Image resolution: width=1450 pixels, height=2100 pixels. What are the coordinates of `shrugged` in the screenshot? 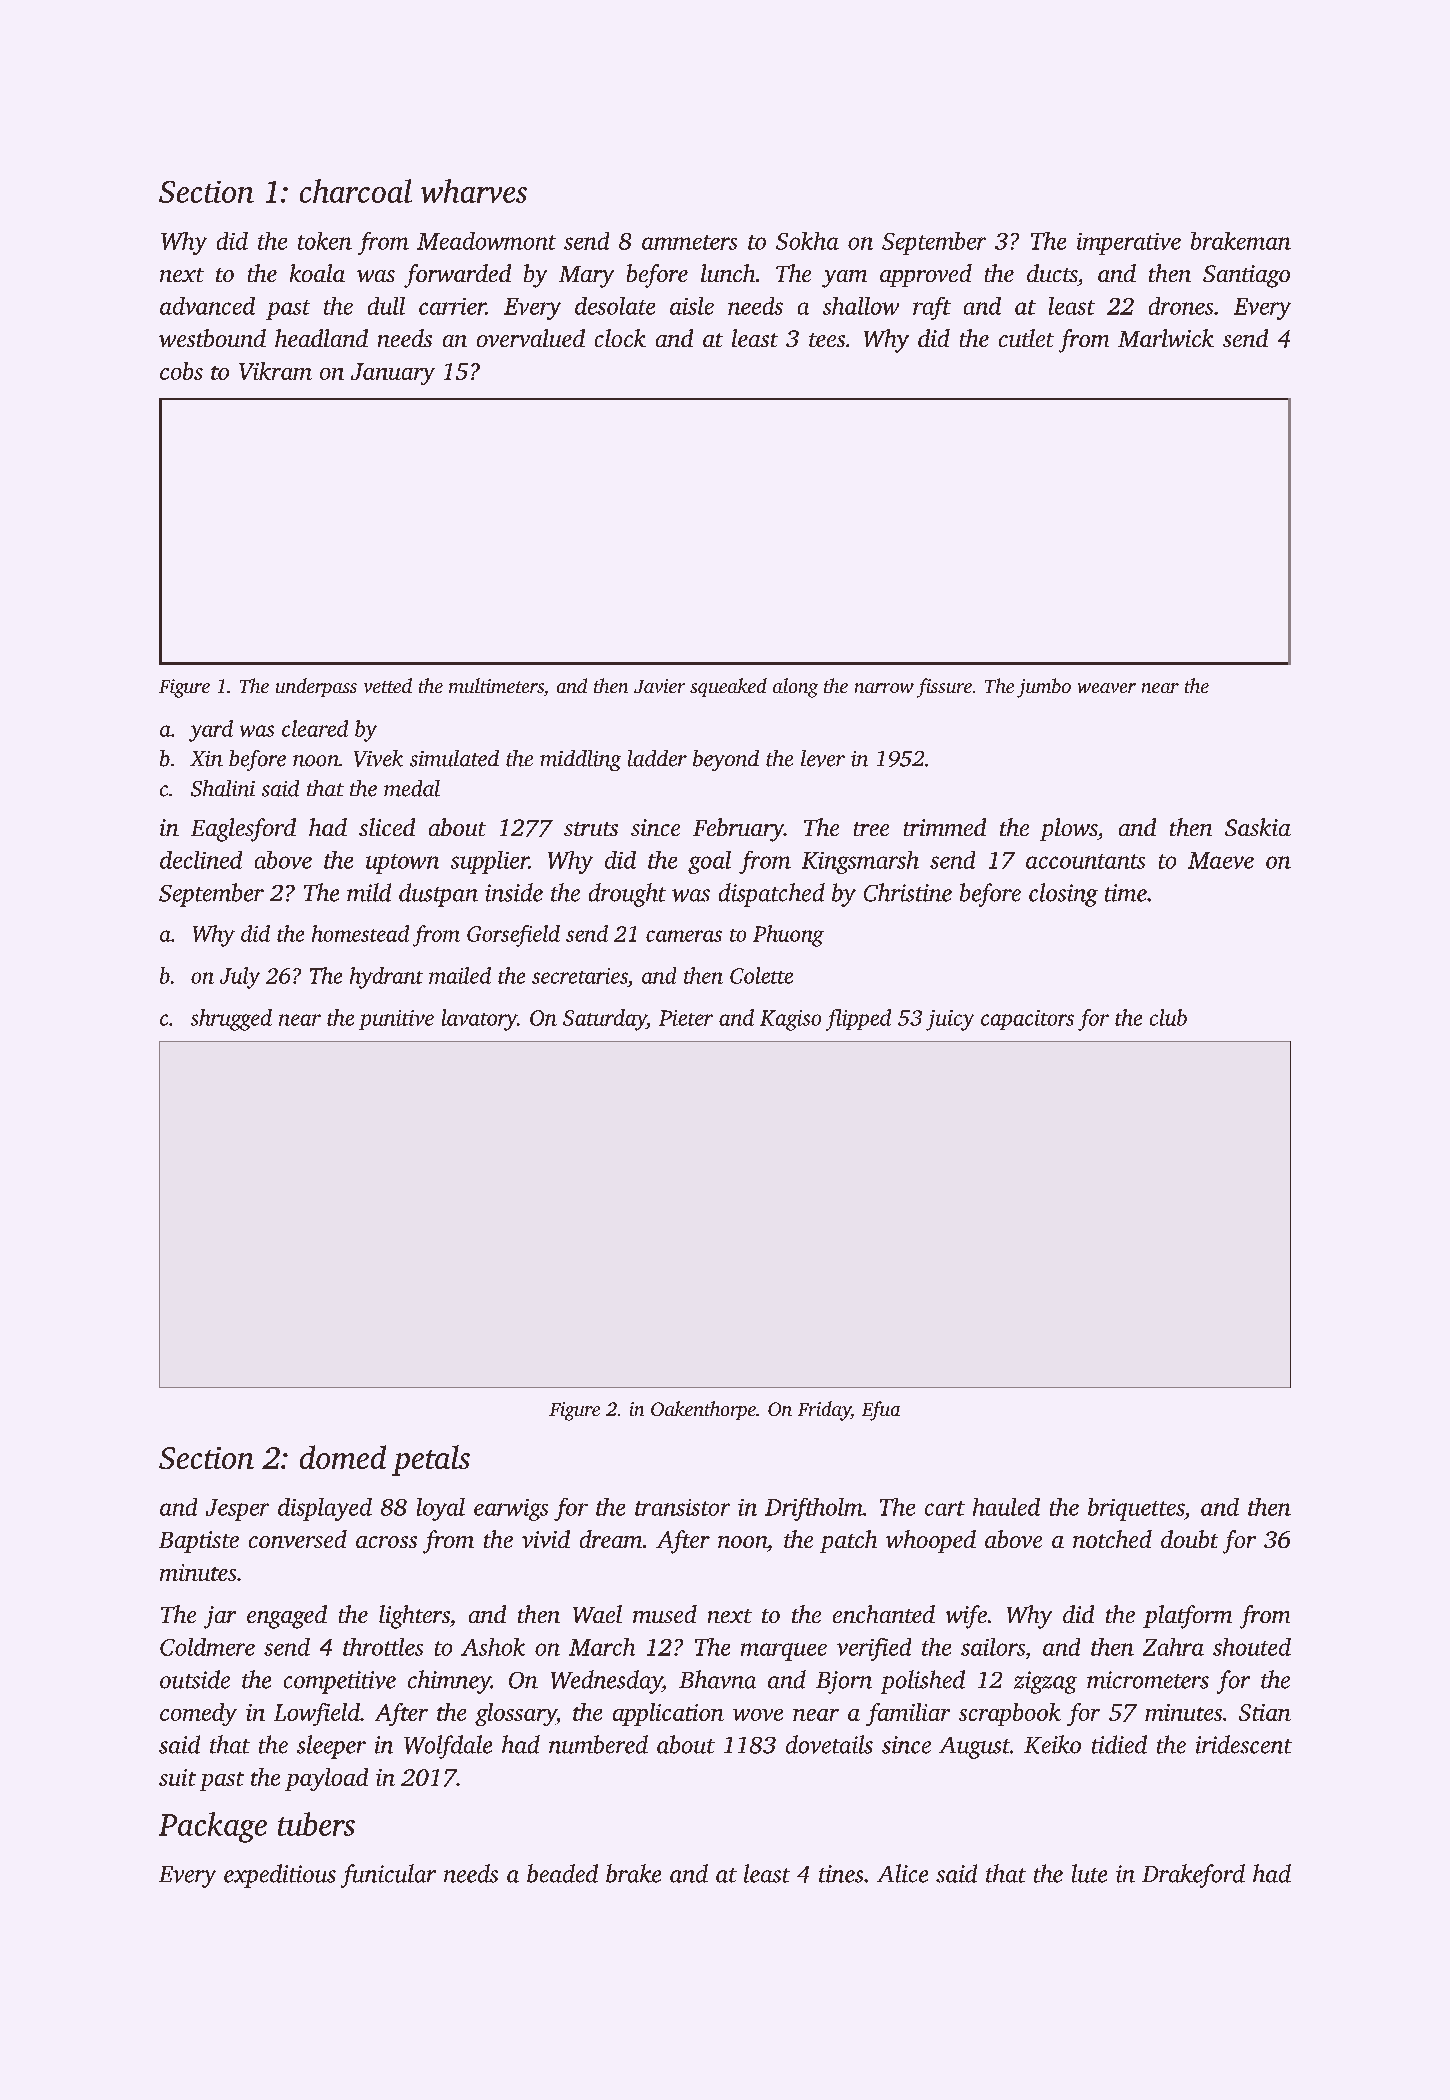 It's located at (231, 1020).
